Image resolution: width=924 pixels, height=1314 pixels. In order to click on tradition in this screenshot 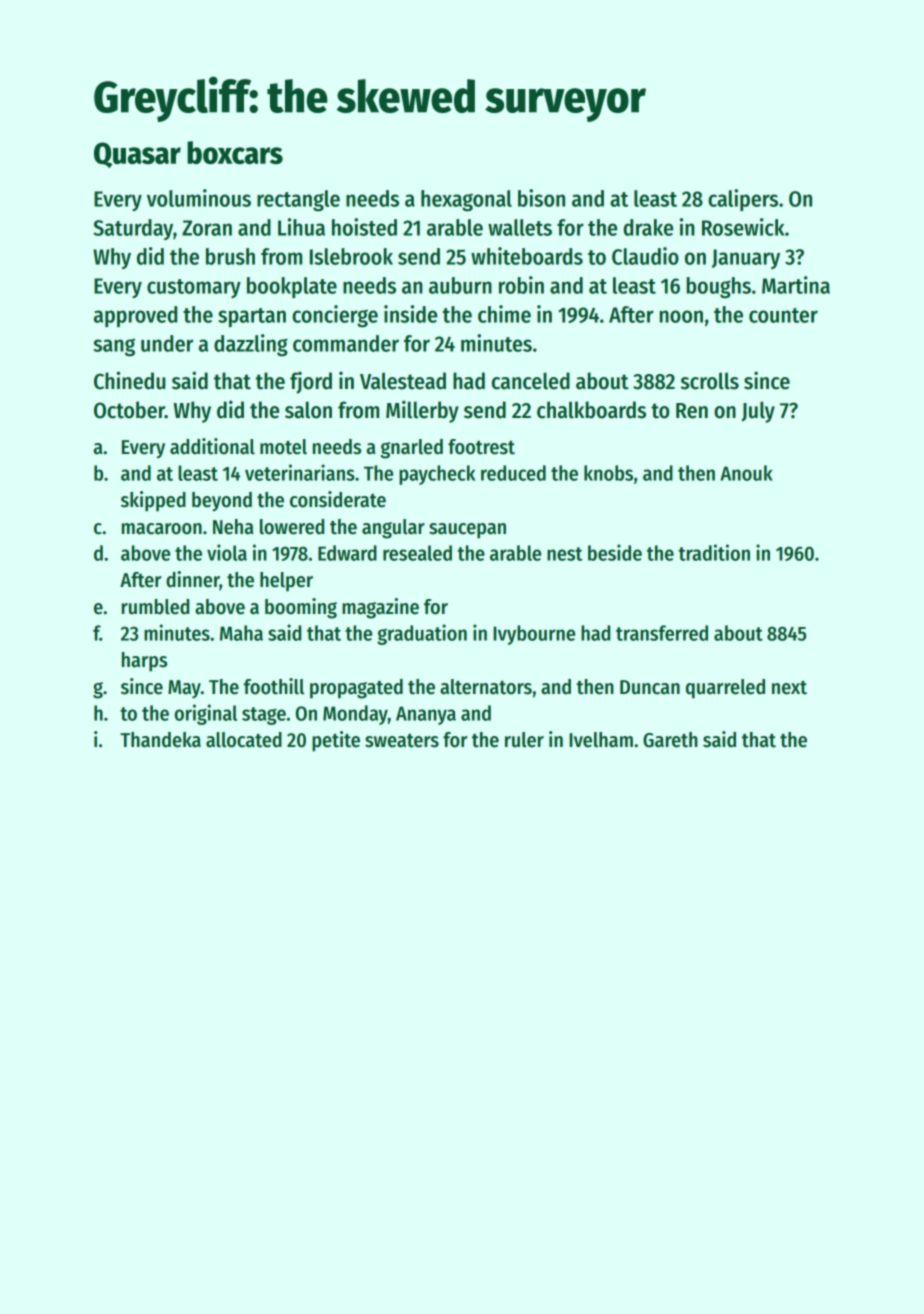, I will do `click(714, 552)`.
